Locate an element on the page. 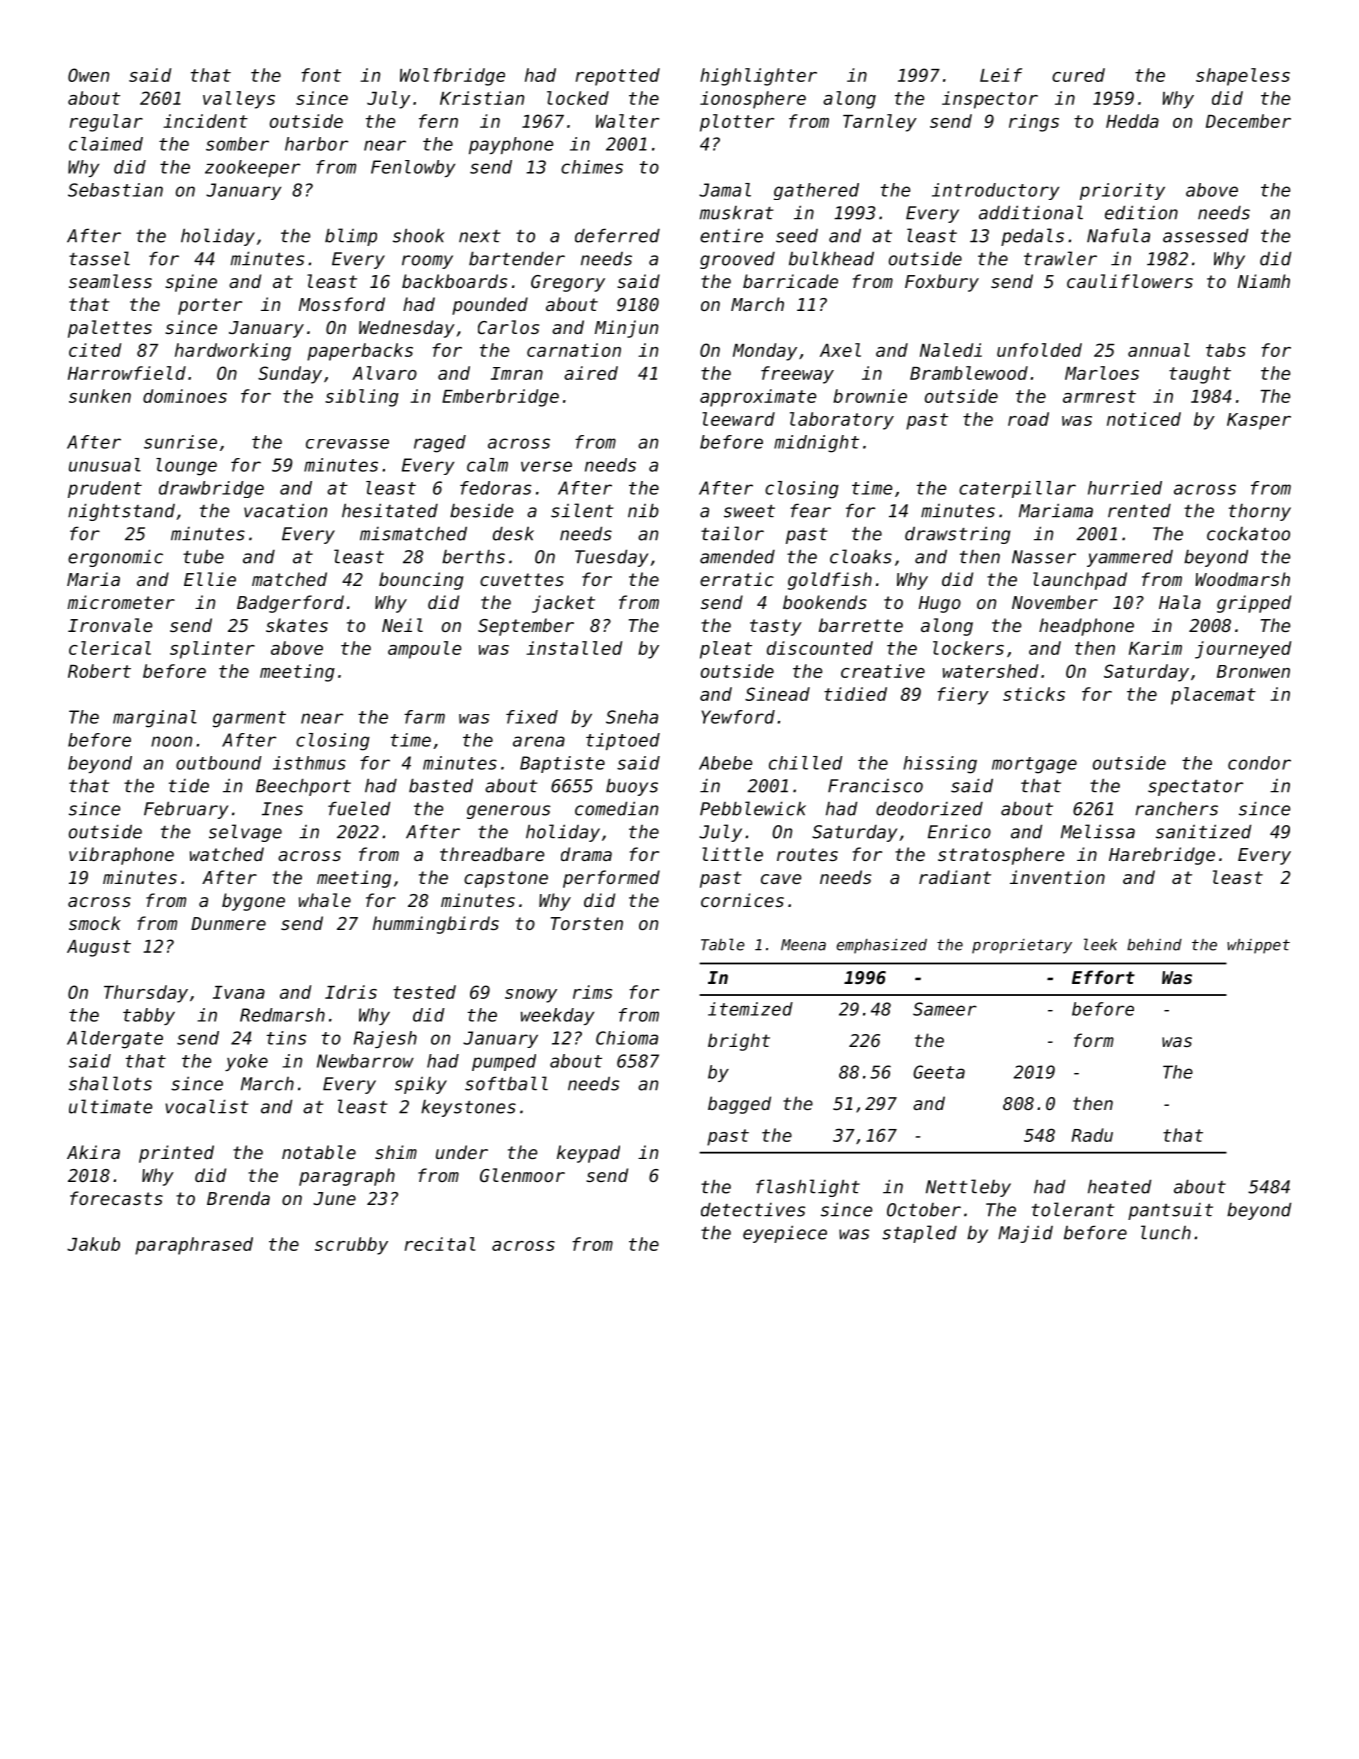 This document has height=1759, width=1359. scrubby is located at coordinates (351, 1246).
